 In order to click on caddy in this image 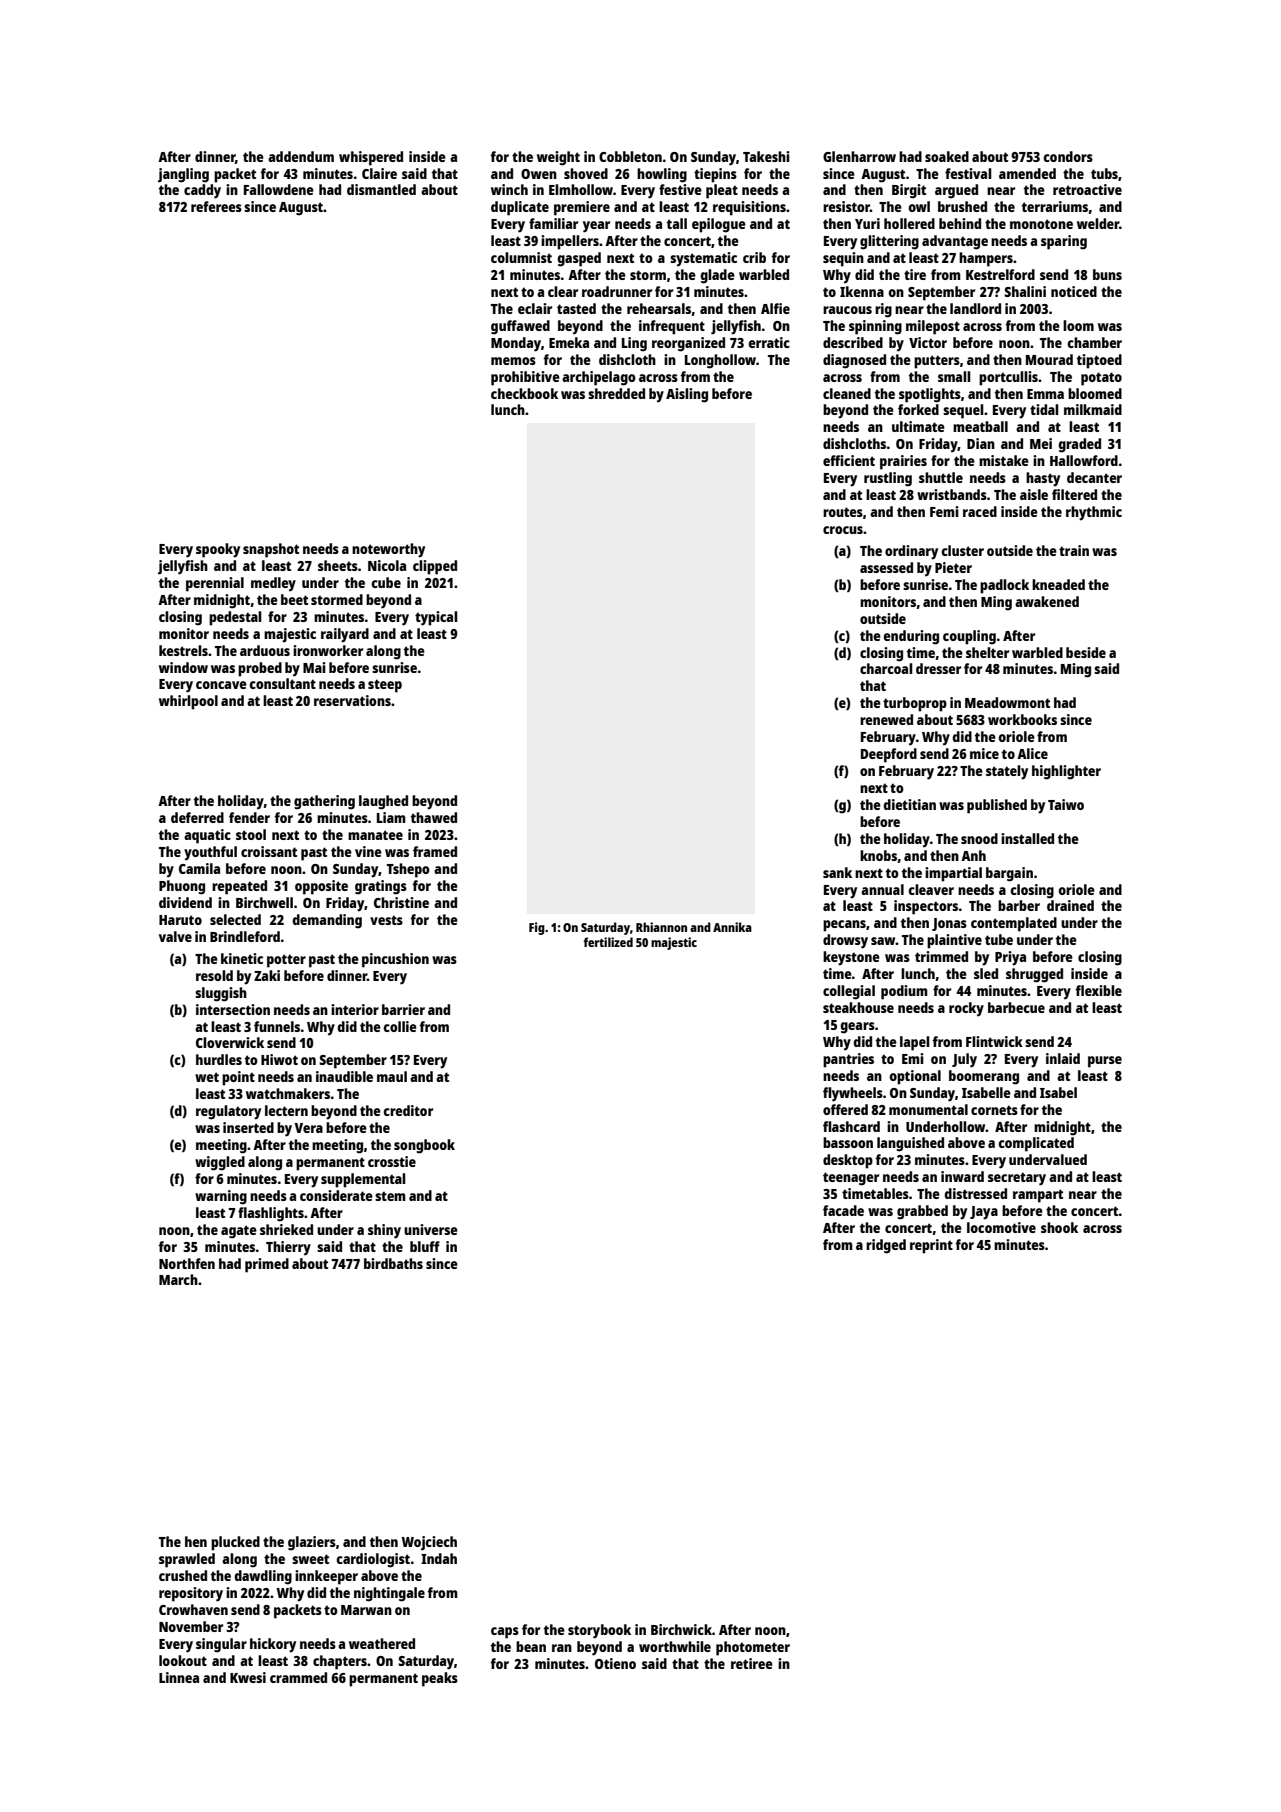, I will do `click(202, 191)`.
